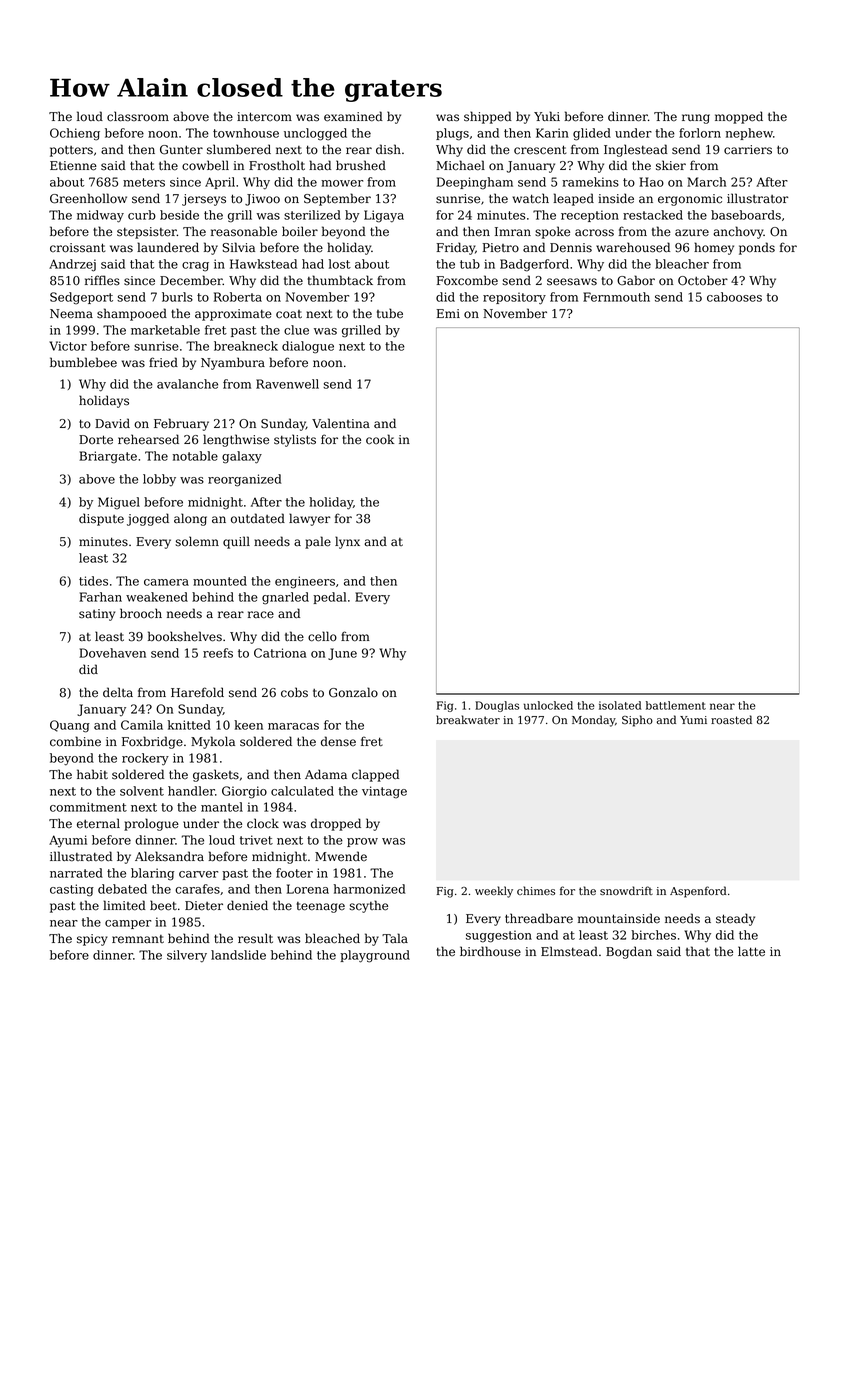 This screenshot has height=1400, width=849. Describe the element at coordinates (326, 774) in the screenshot. I see `Adama` at that location.
